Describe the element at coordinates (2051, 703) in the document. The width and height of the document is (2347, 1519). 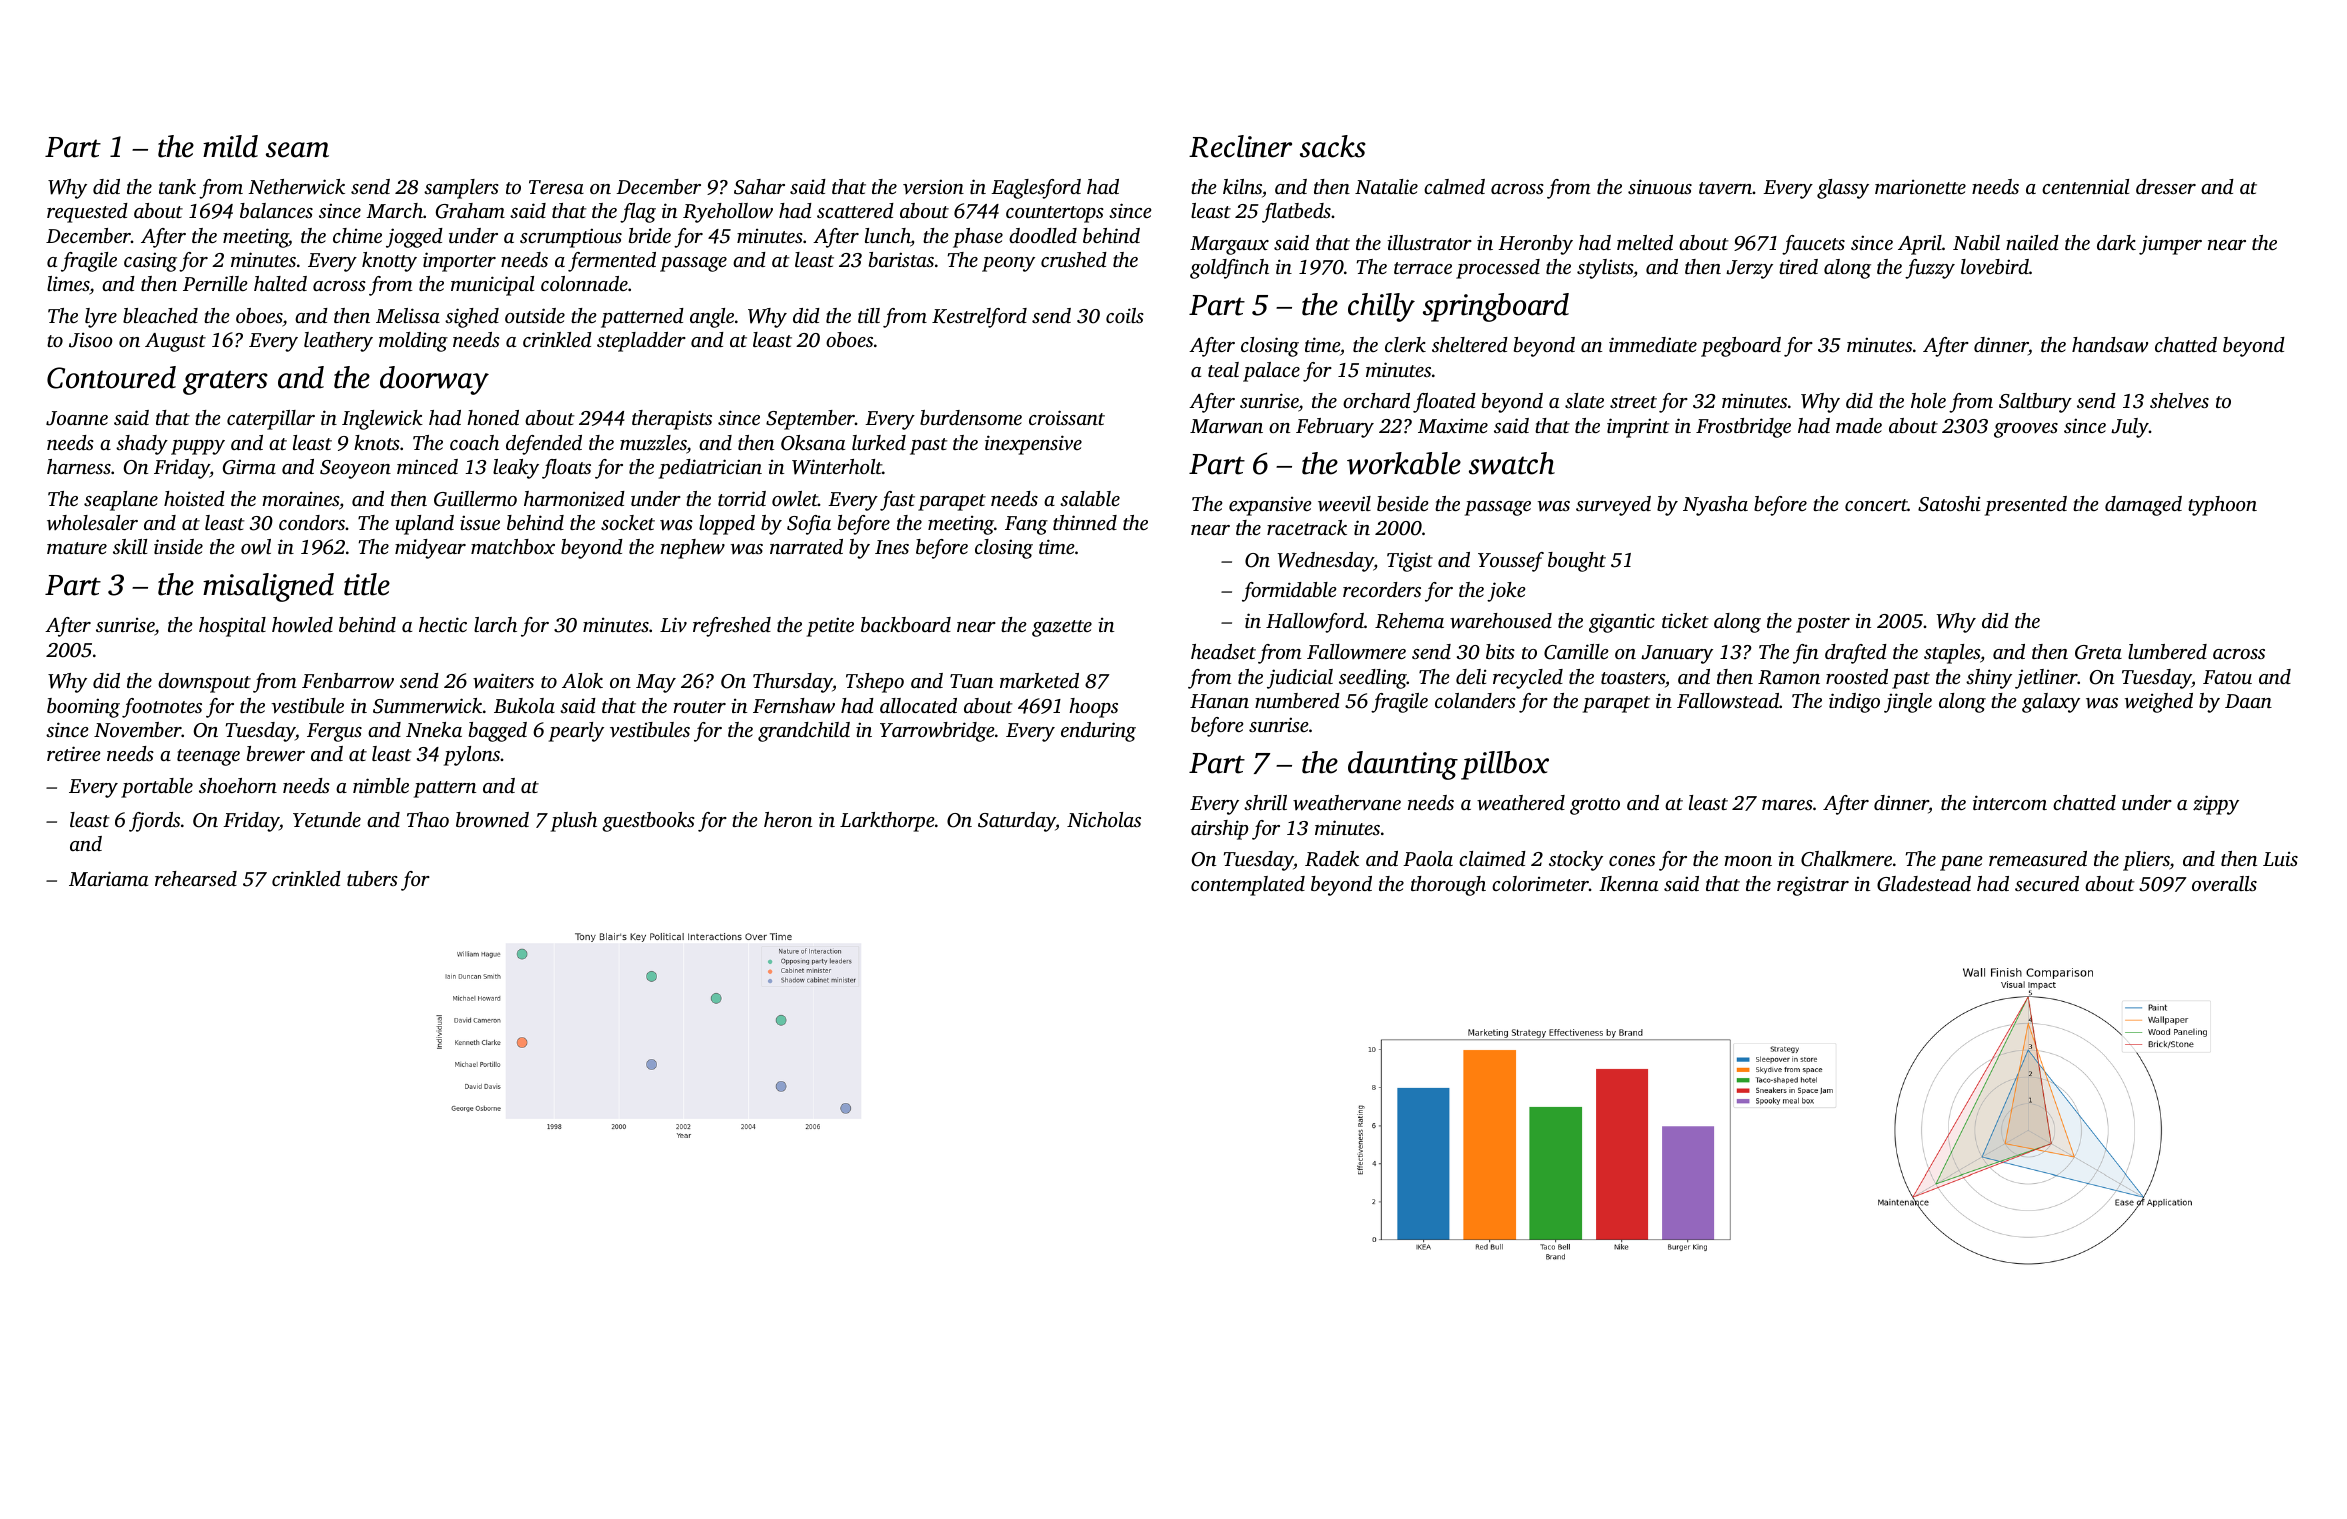
I see `galaxy` at that location.
